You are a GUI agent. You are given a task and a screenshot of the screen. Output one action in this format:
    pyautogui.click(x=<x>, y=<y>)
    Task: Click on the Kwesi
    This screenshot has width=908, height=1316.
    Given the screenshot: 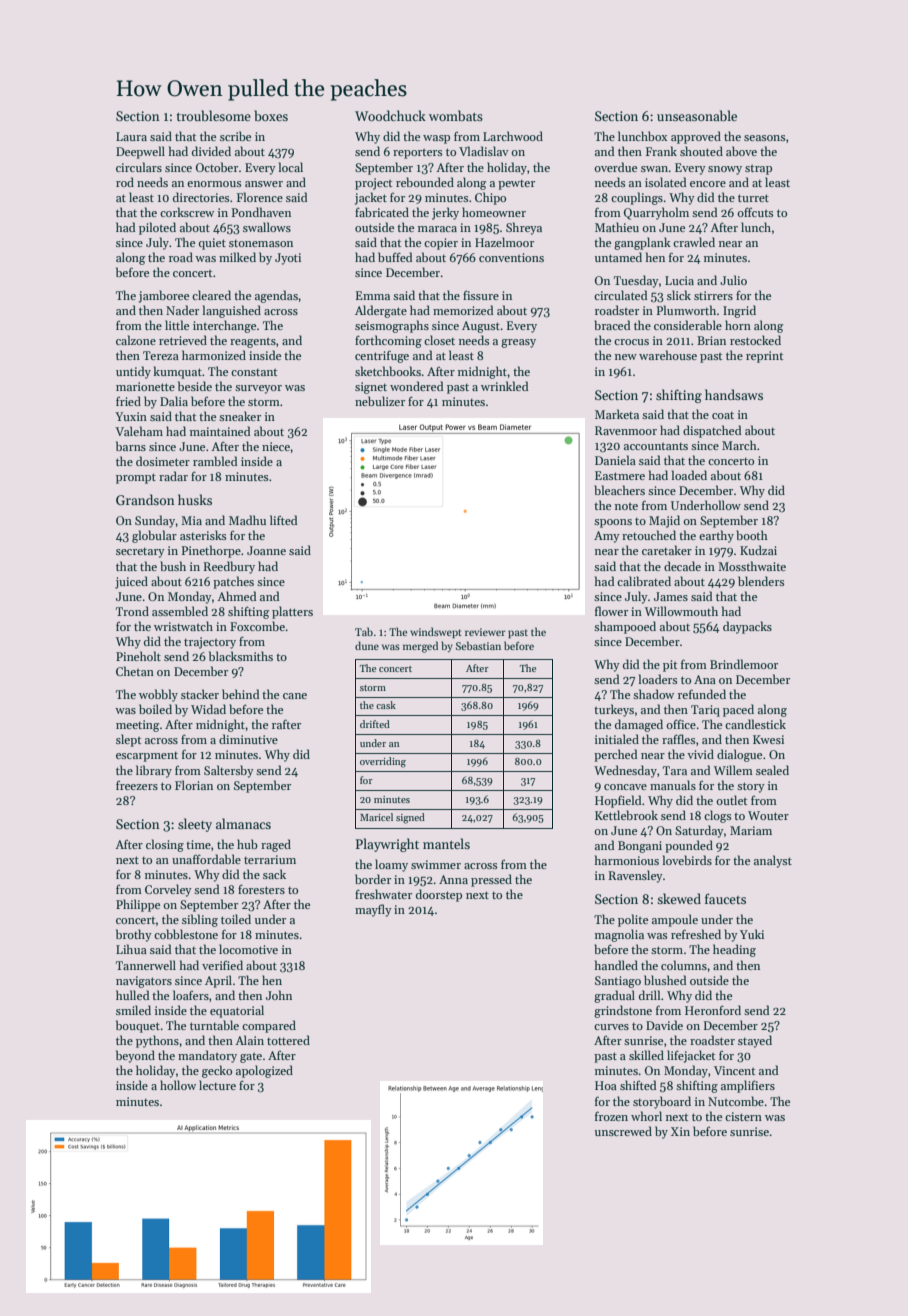 What is the action you would take?
    pyautogui.click(x=768, y=739)
